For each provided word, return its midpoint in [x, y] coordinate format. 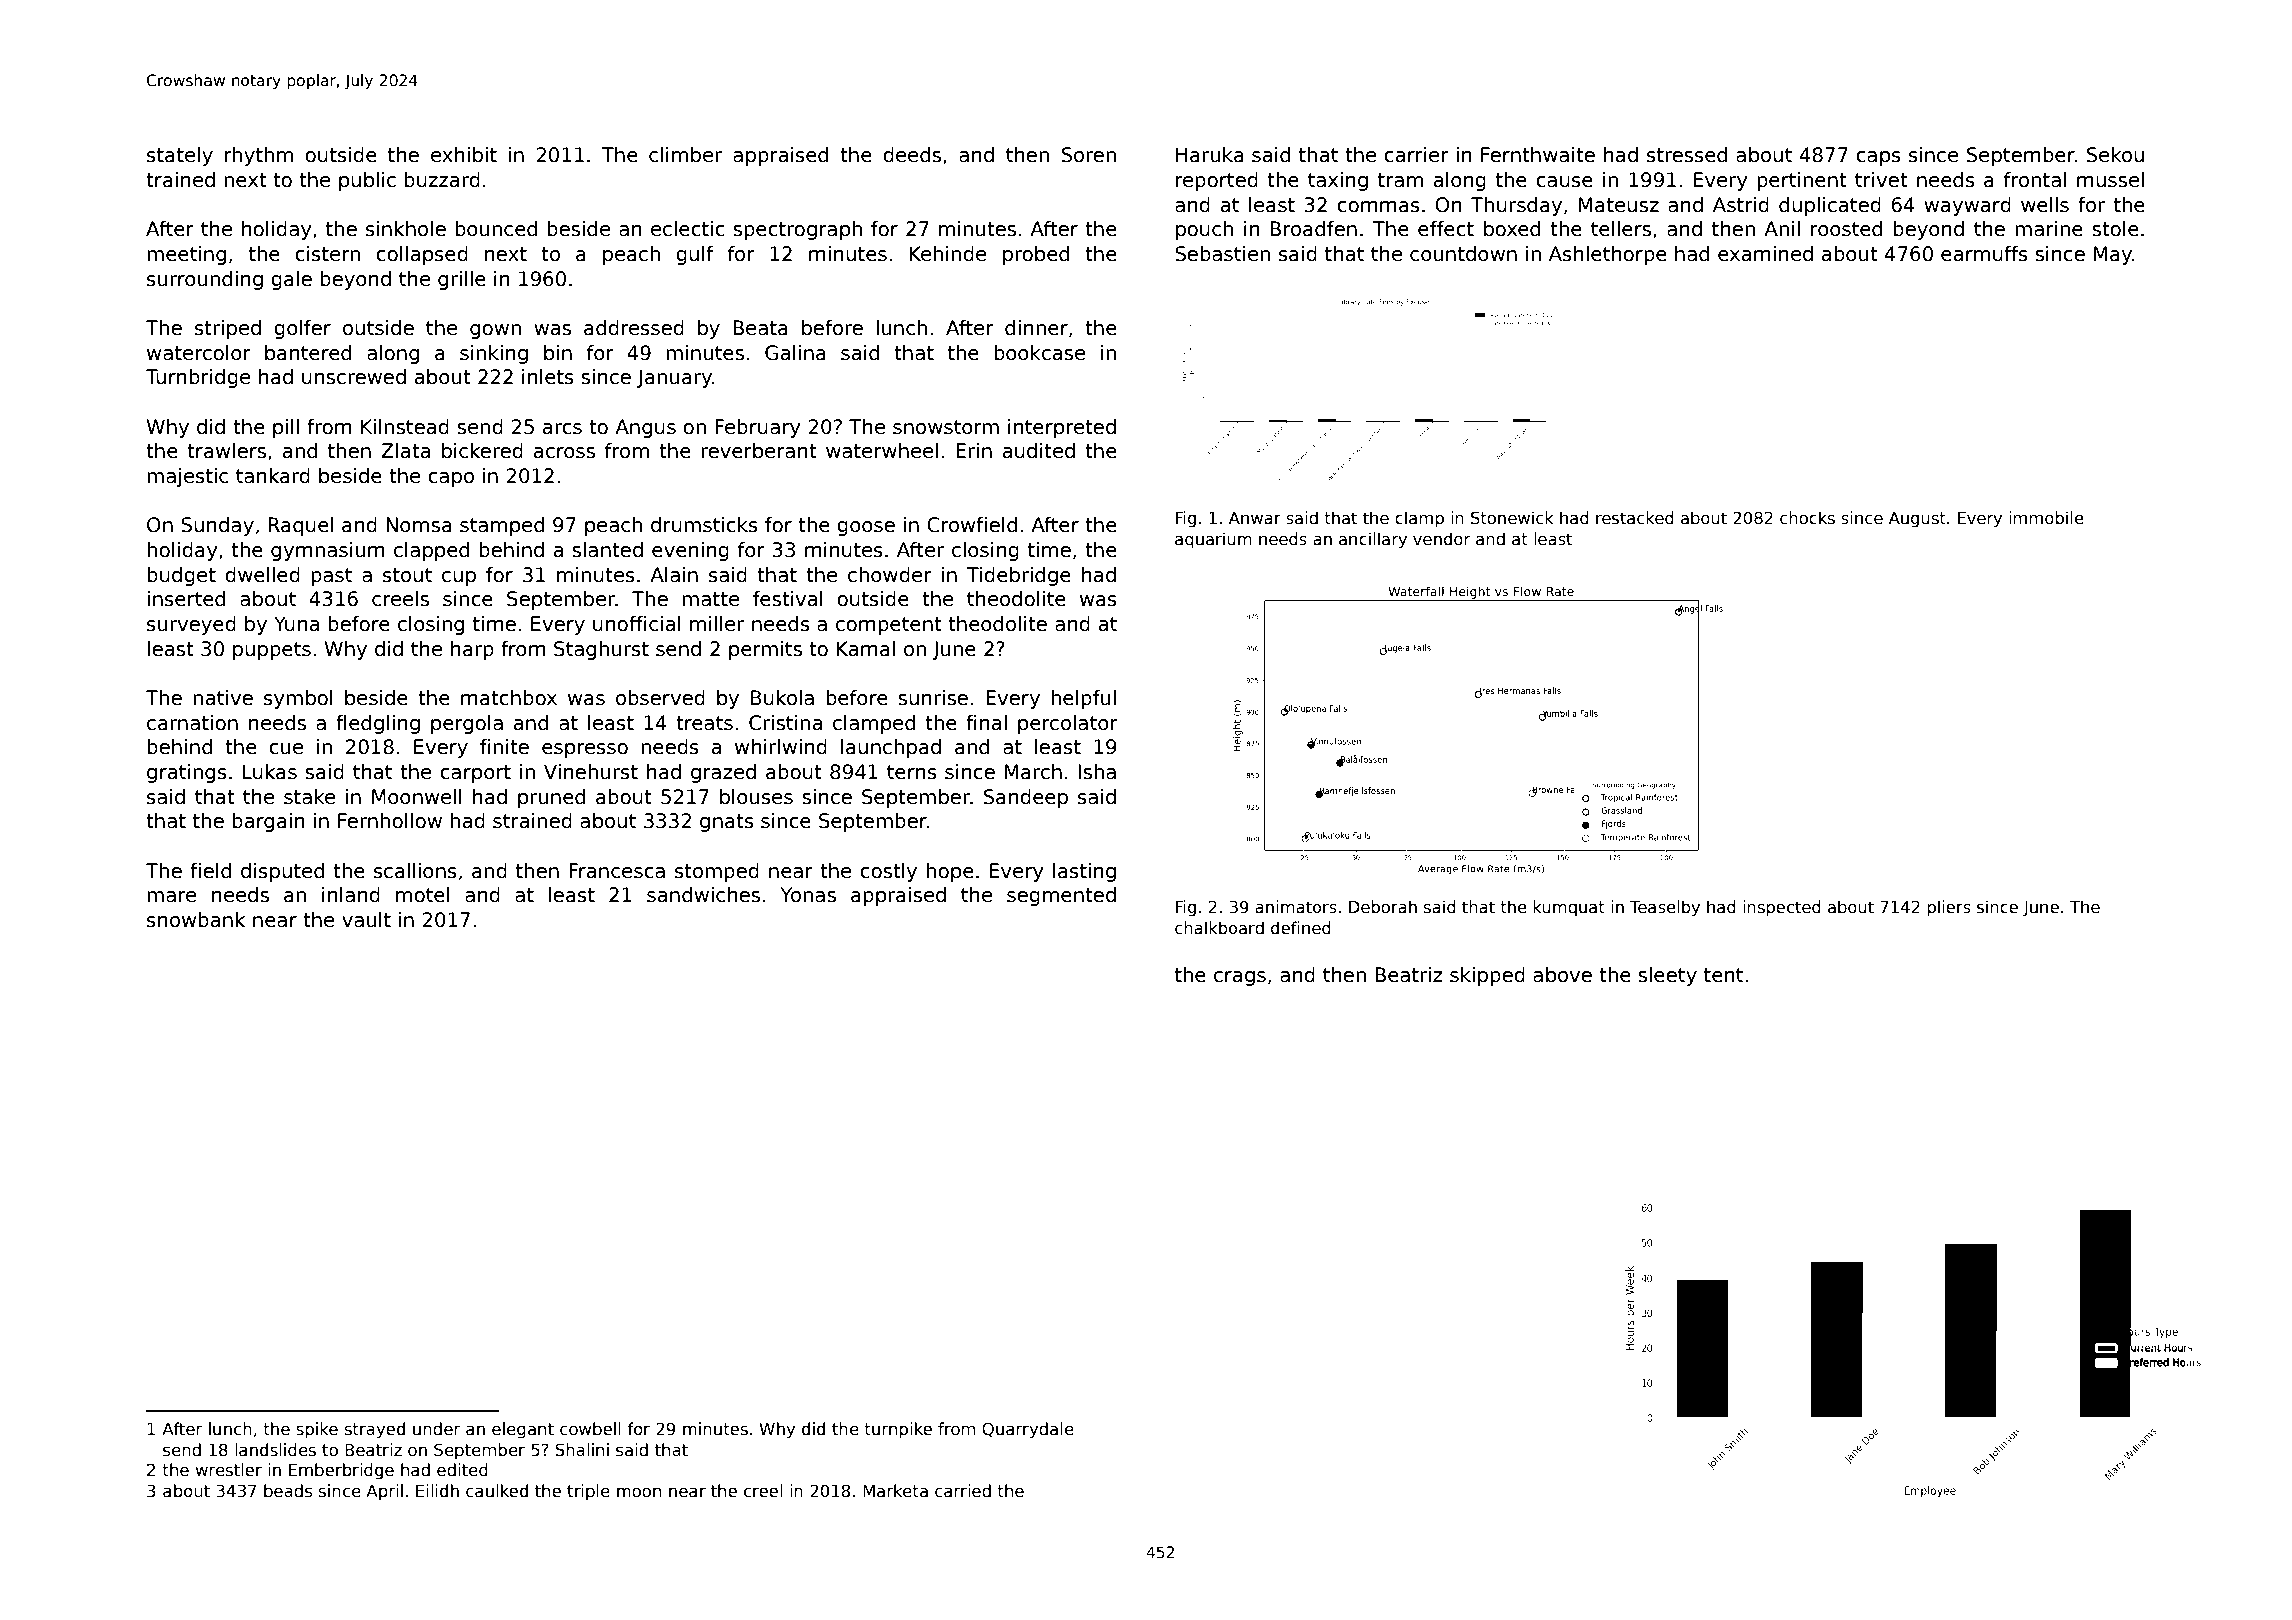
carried [963, 1491]
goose [866, 528]
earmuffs [1984, 254]
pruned [551, 798]
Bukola [782, 698]
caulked [497, 1491]
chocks [1807, 518]
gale [291, 280]
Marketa [895, 1491]
